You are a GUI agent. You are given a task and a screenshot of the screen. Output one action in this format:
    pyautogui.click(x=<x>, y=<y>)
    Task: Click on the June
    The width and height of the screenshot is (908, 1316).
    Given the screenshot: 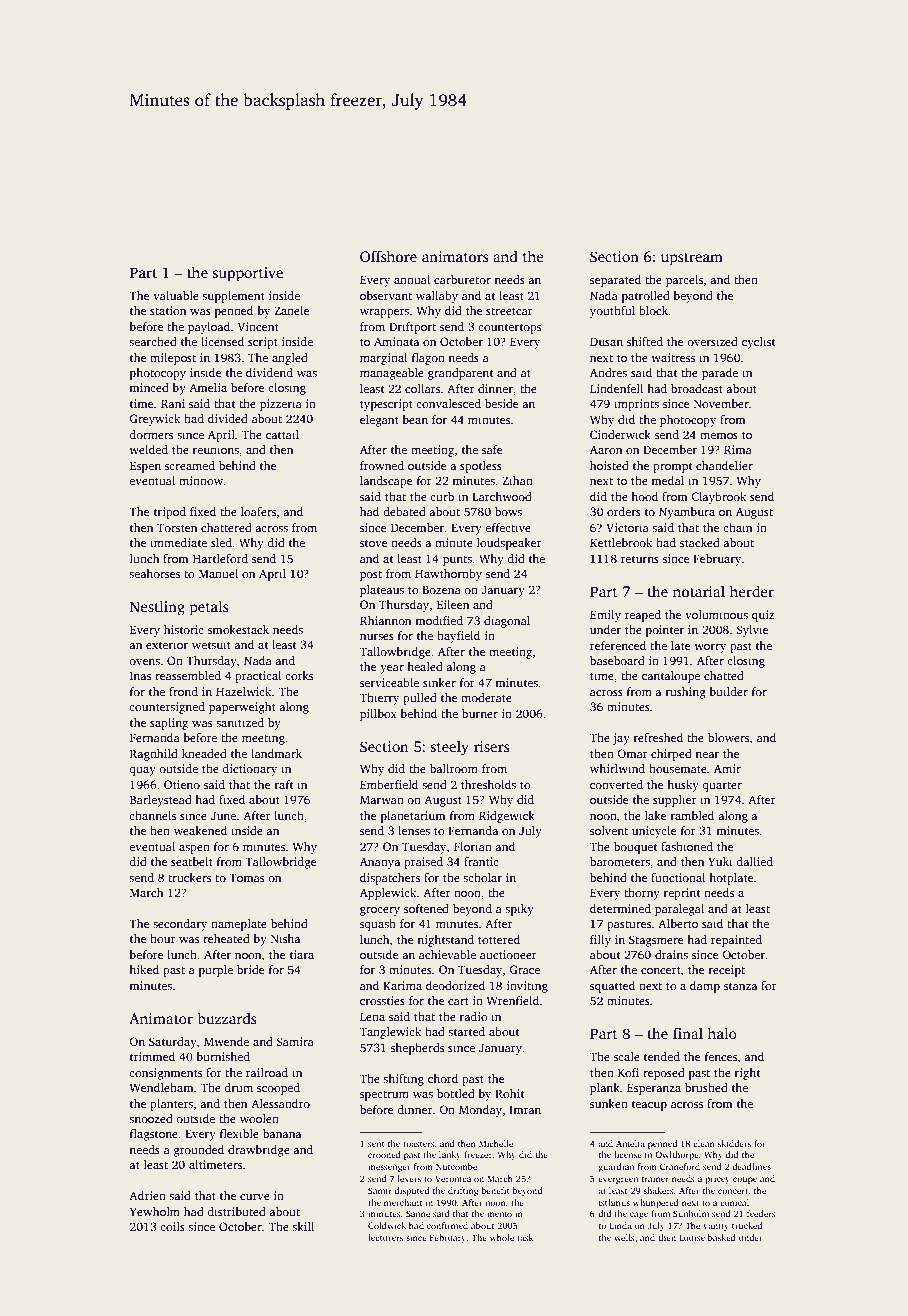 What is the action you would take?
    pyautogui.click(x=223, y=816)
